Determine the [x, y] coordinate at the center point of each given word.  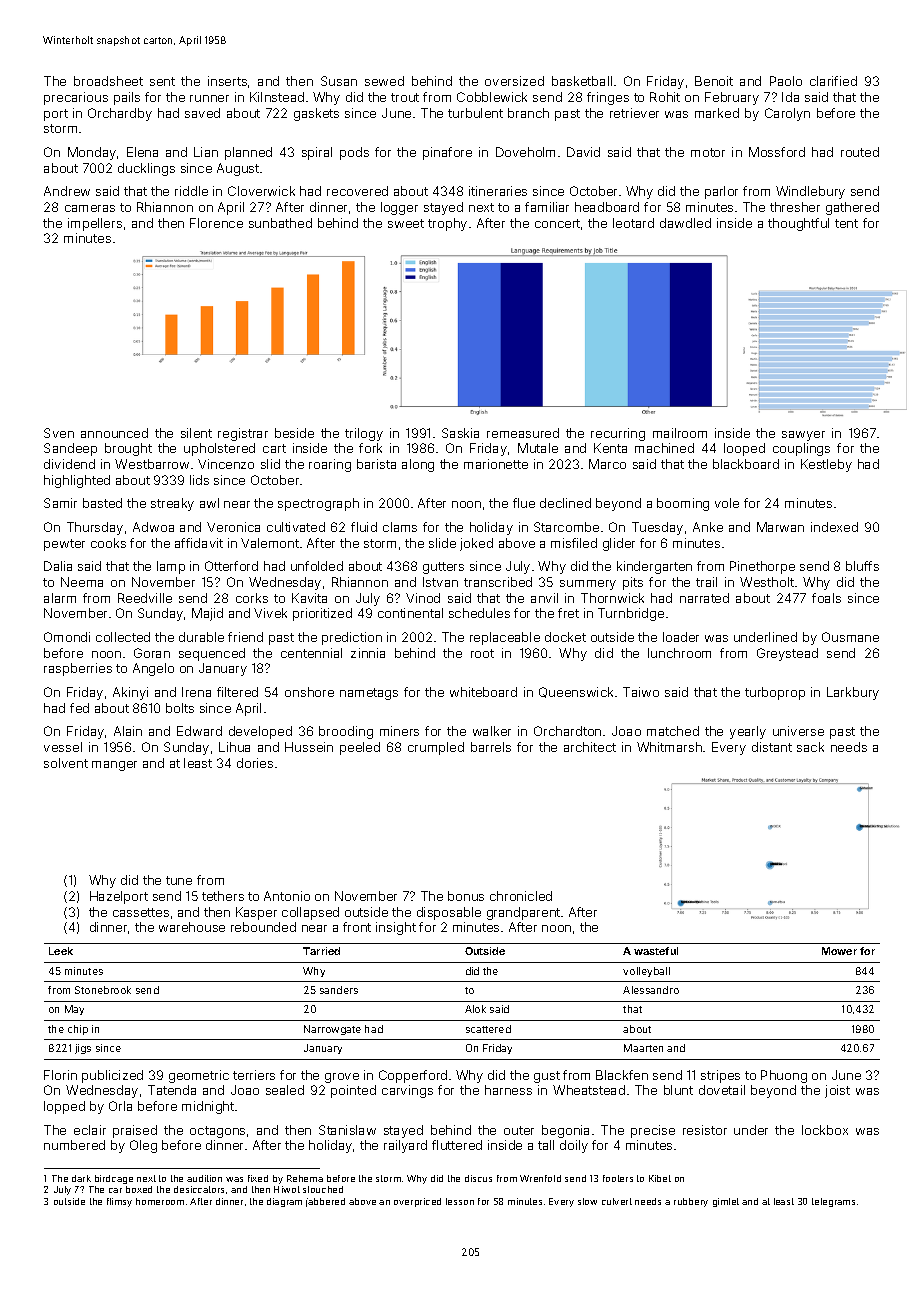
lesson [460, 1201]
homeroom [160, 1201]
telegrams [833, 1202]
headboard [607, 207]
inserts [227, 81]
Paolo [786, 81]
